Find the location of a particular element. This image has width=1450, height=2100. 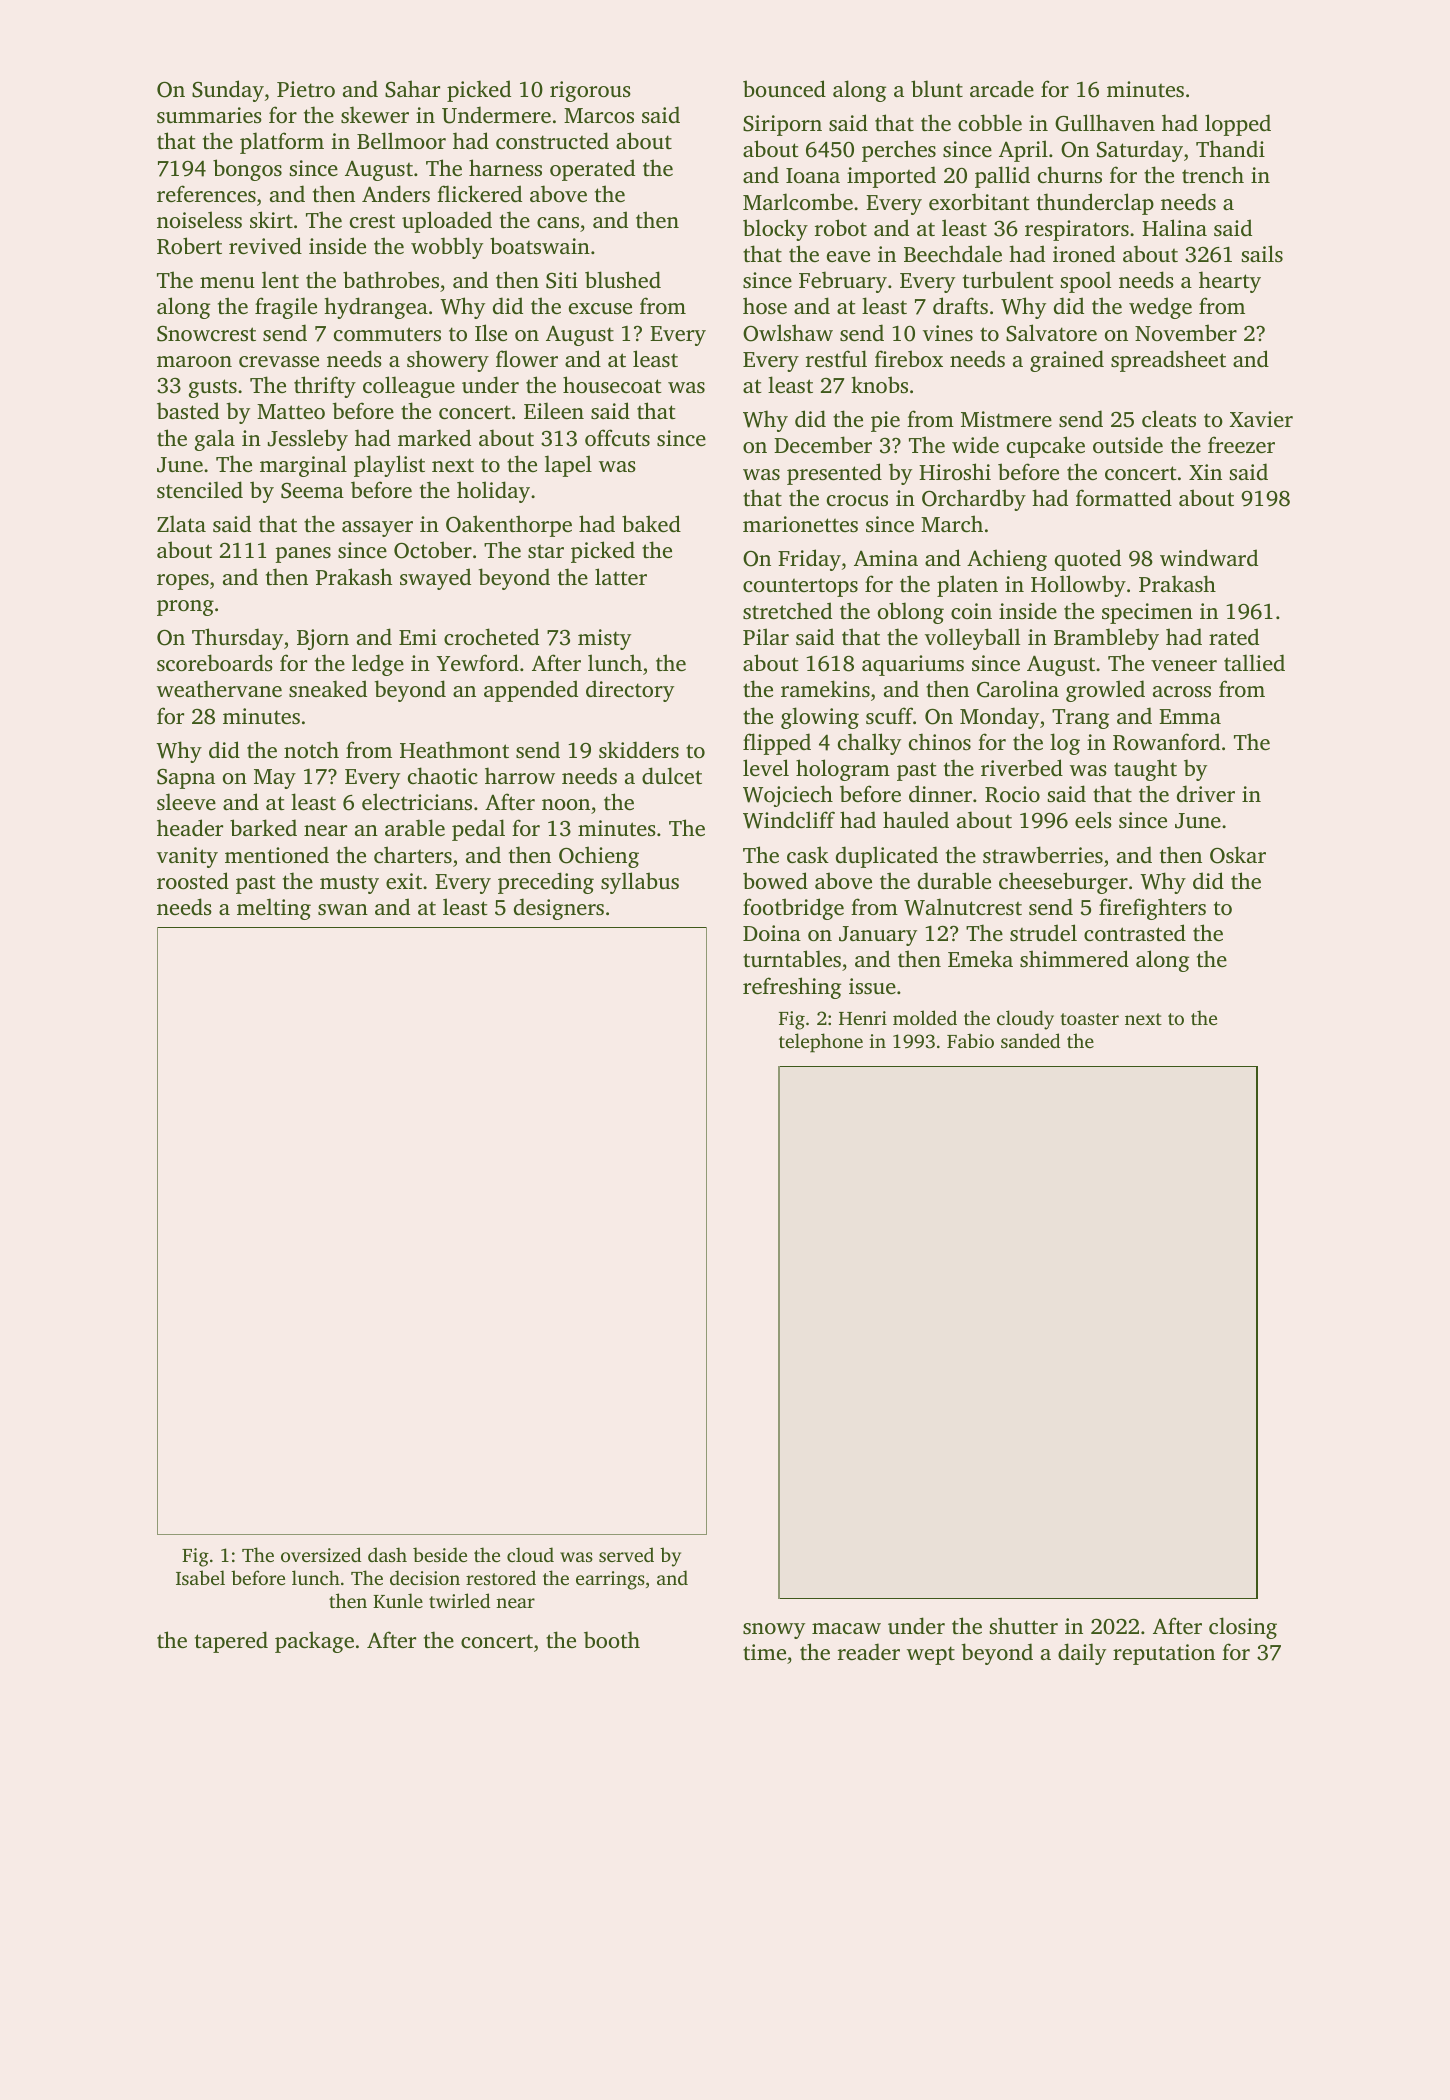

daily is located at coordinates (1082, 1654).
